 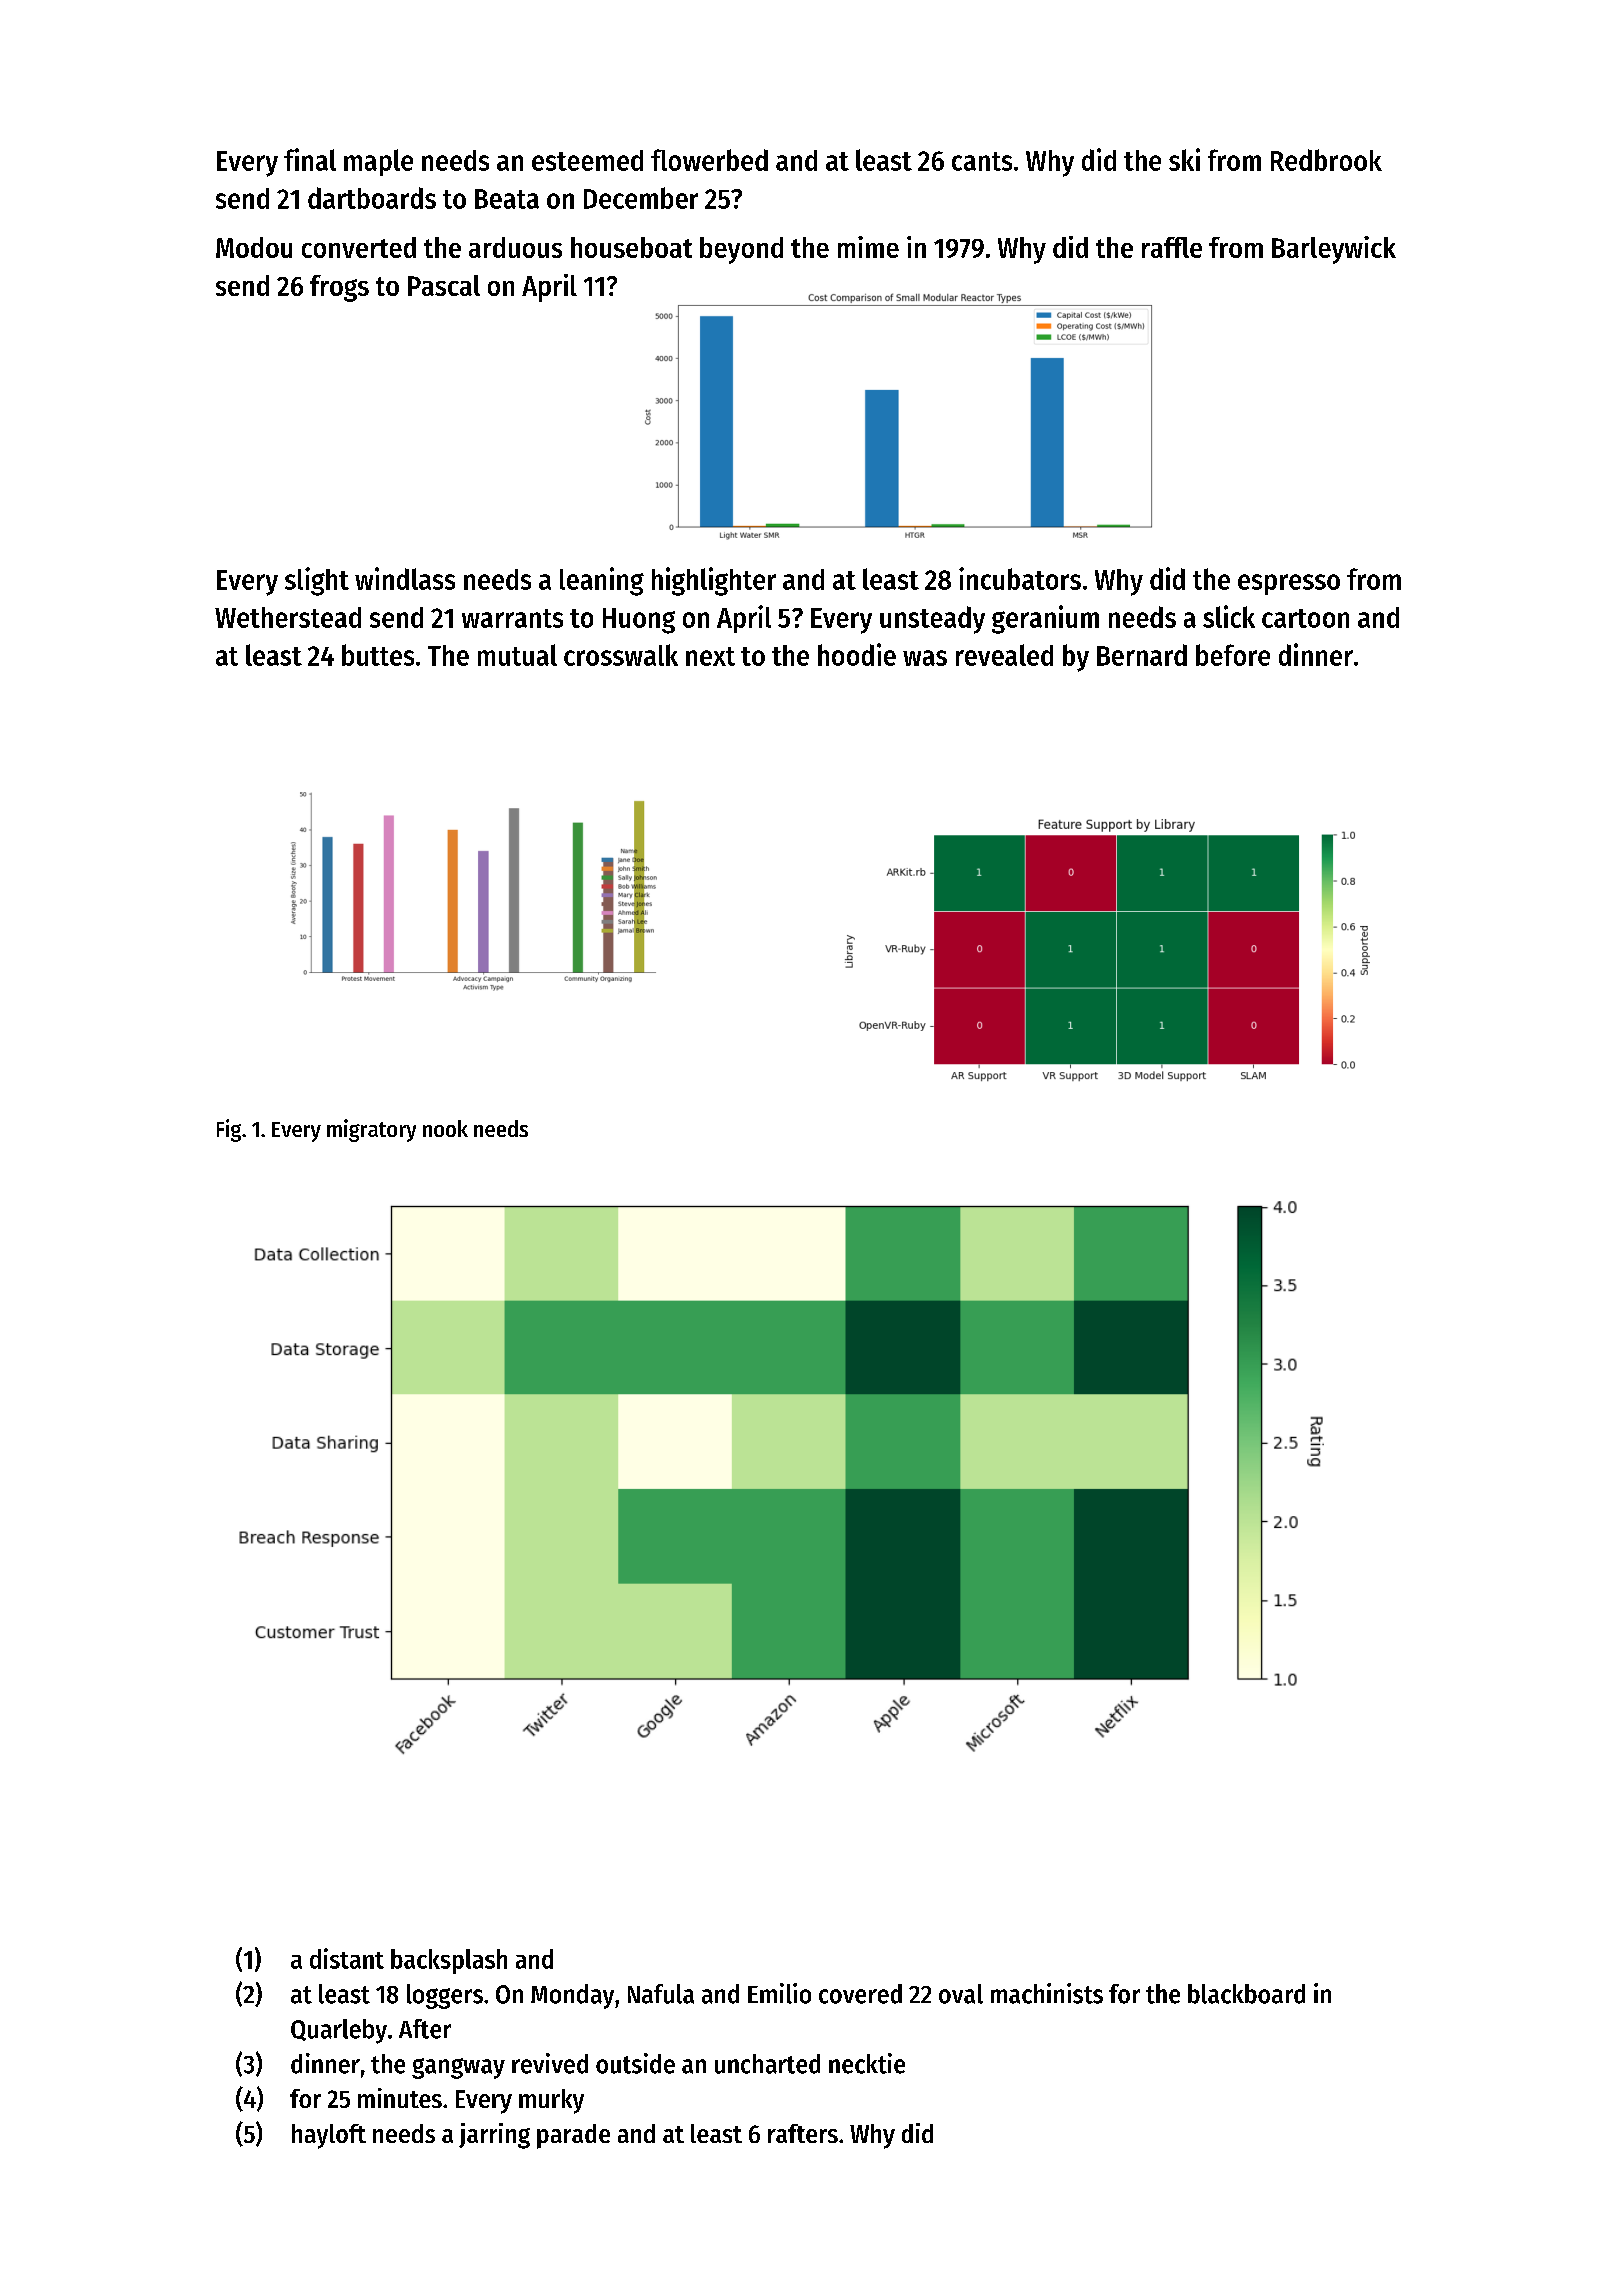 What do you see at coordinates (347, 1958) in the image?
I see `distant` at bounding box center [347, 1958].
